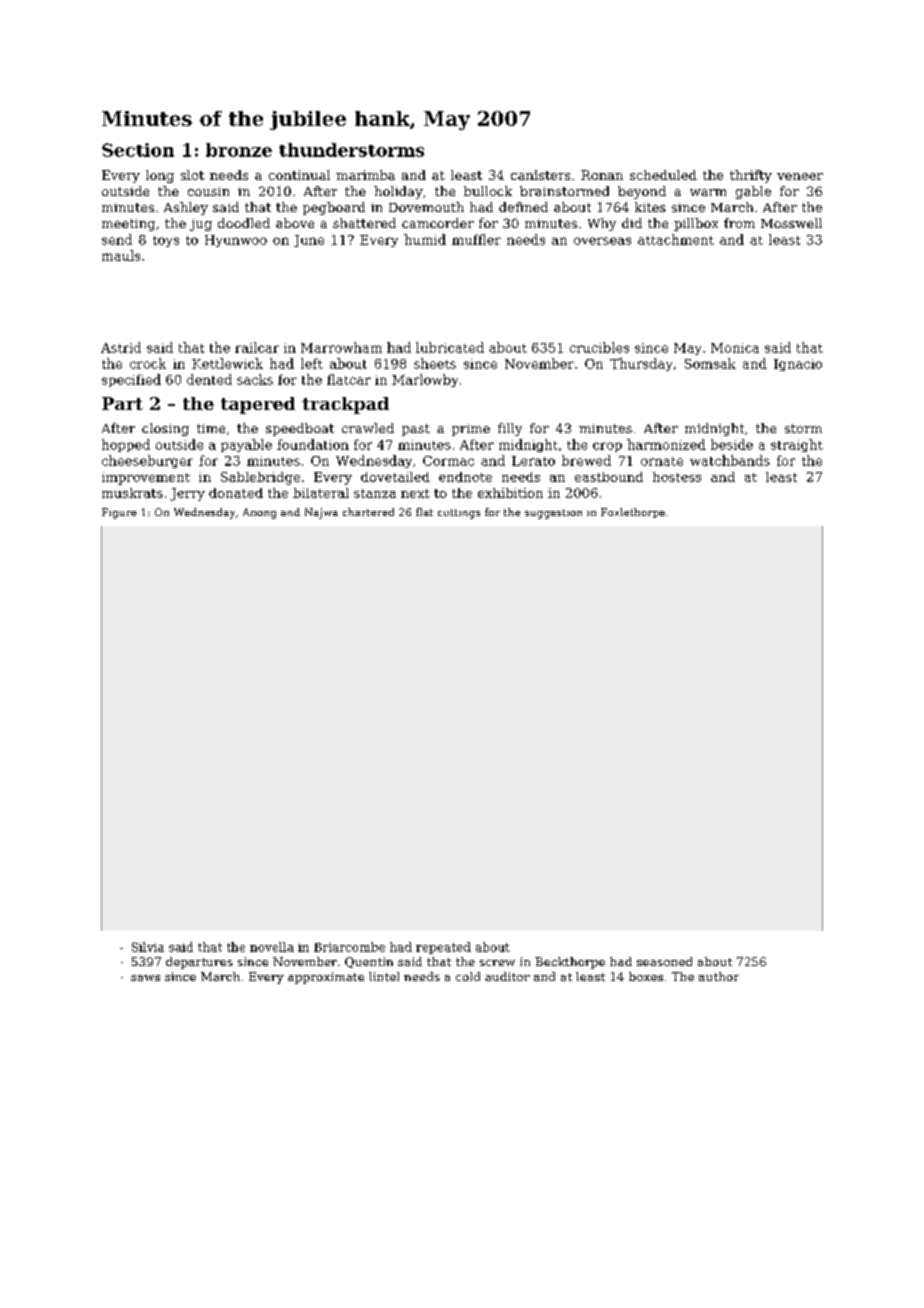  I want to click on cuttings, so click(459, 514).
